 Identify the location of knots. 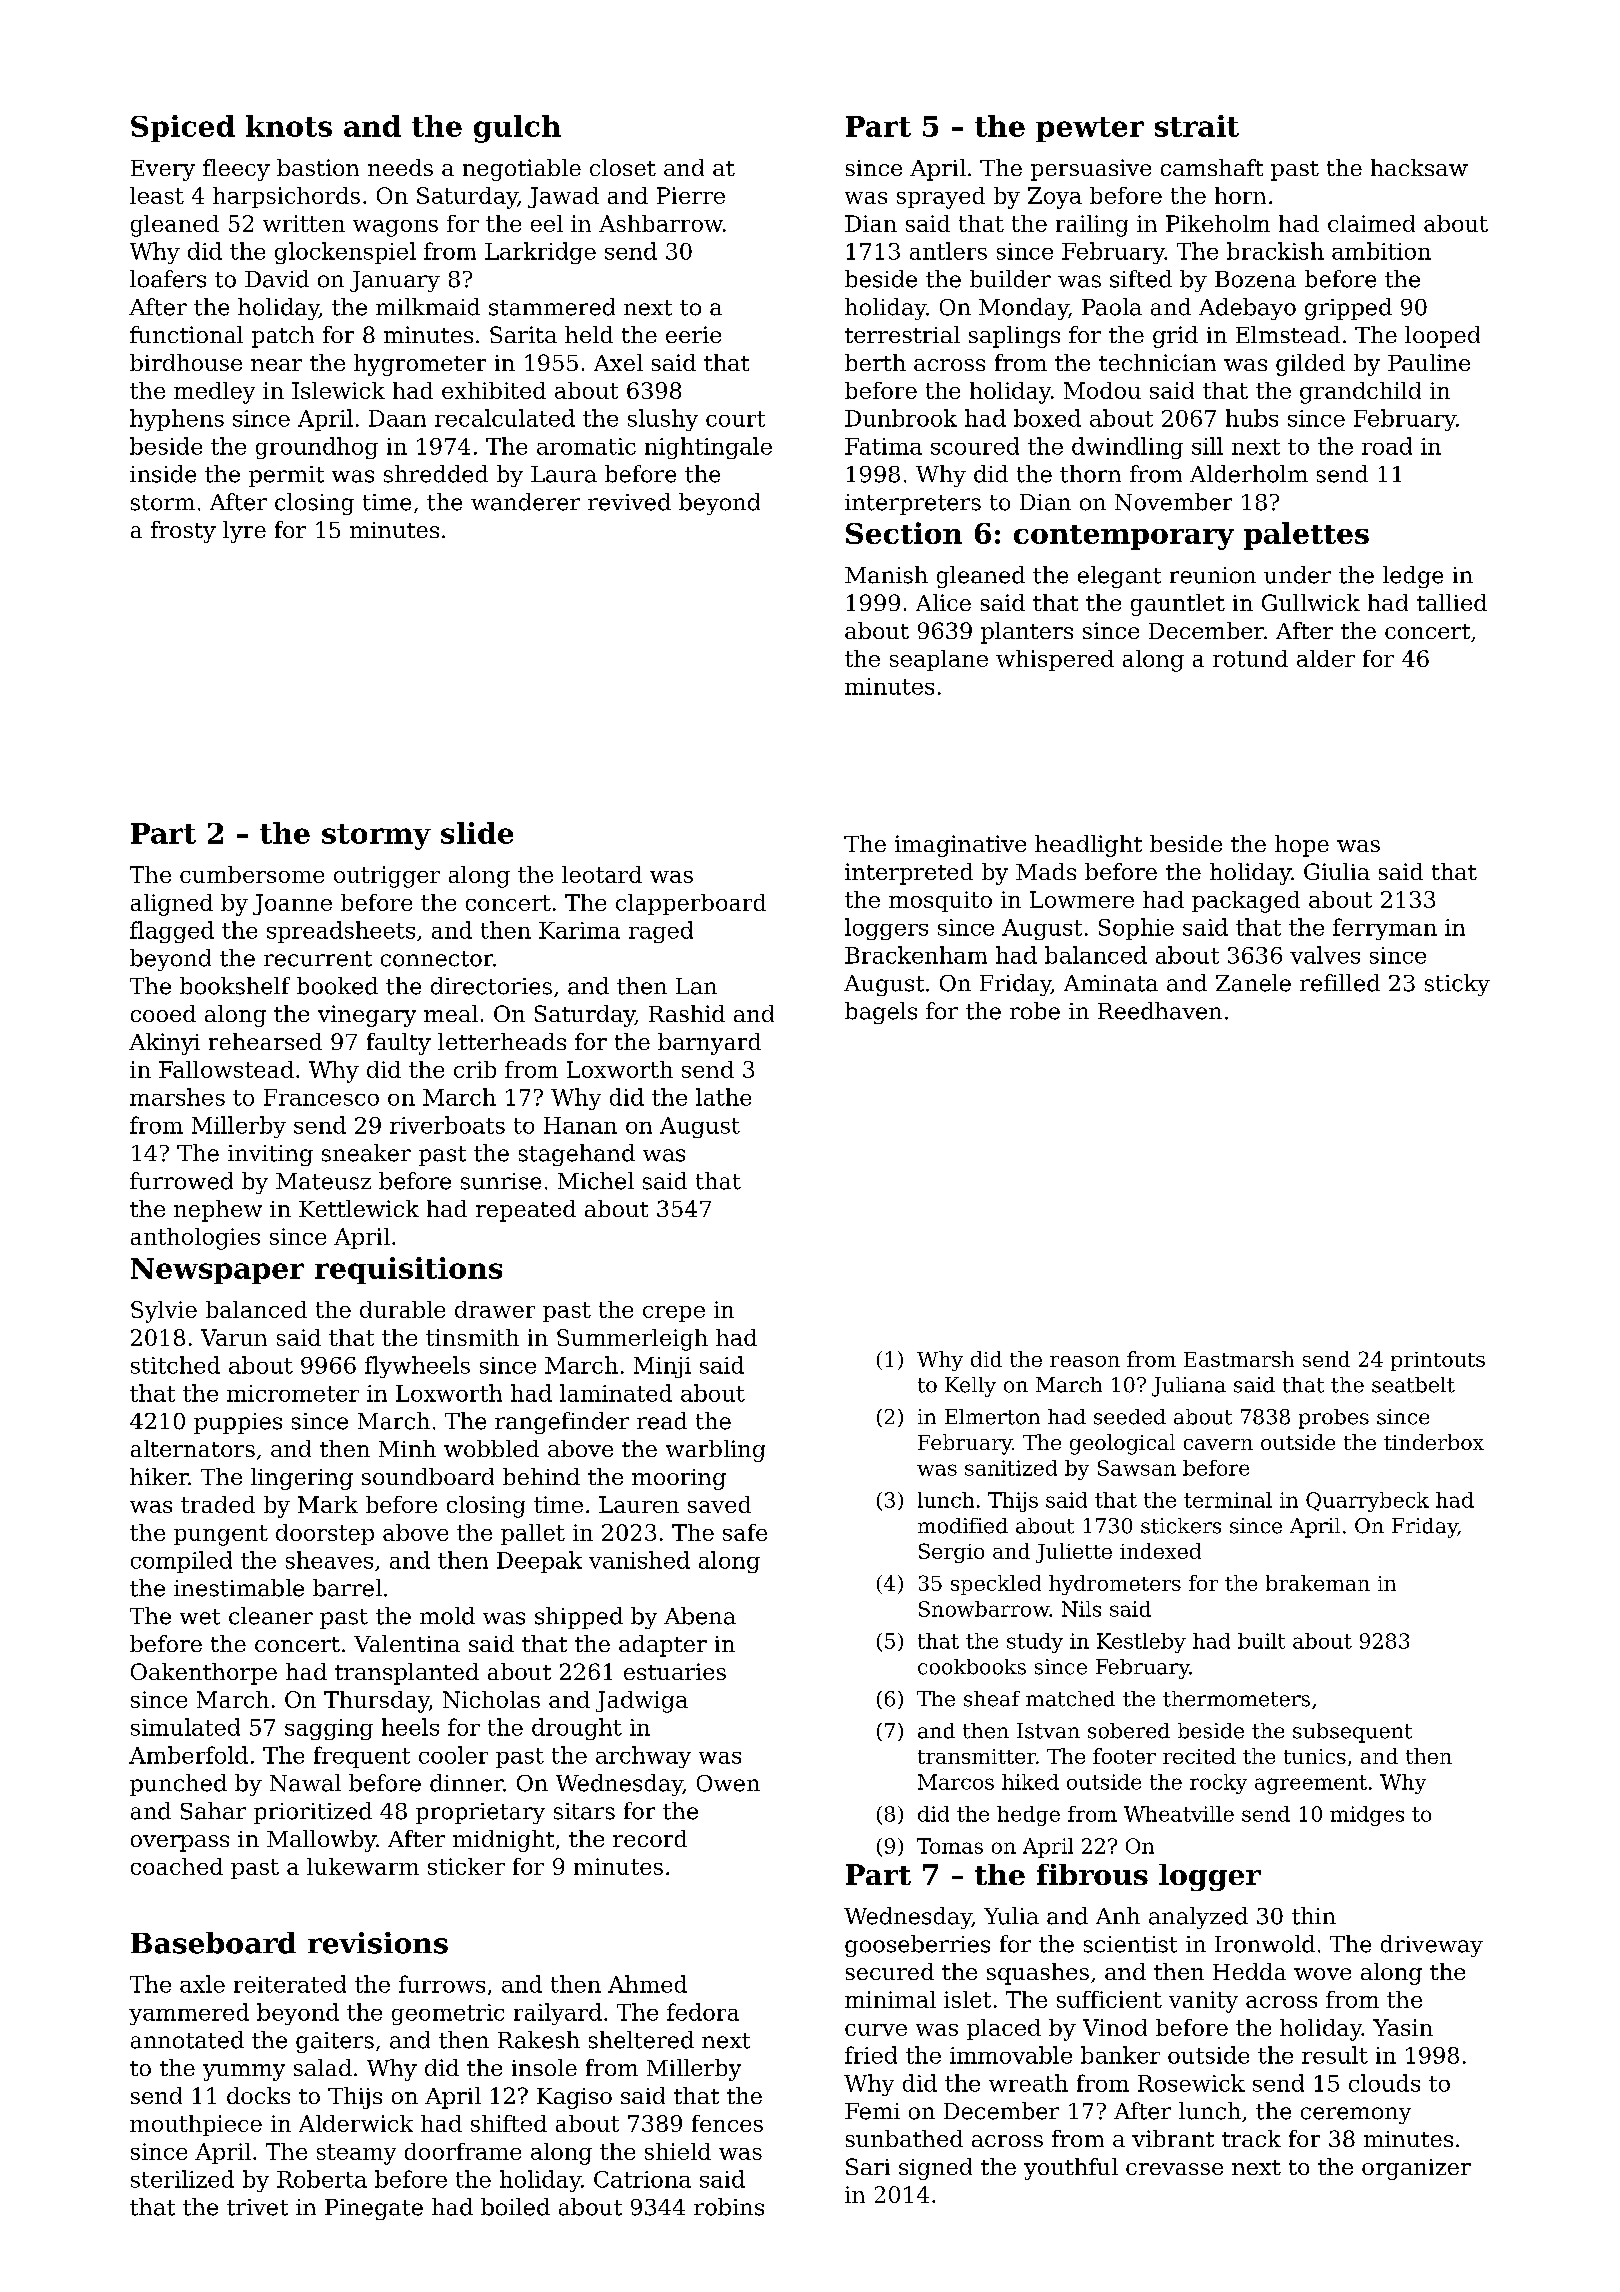
(289, 126).
